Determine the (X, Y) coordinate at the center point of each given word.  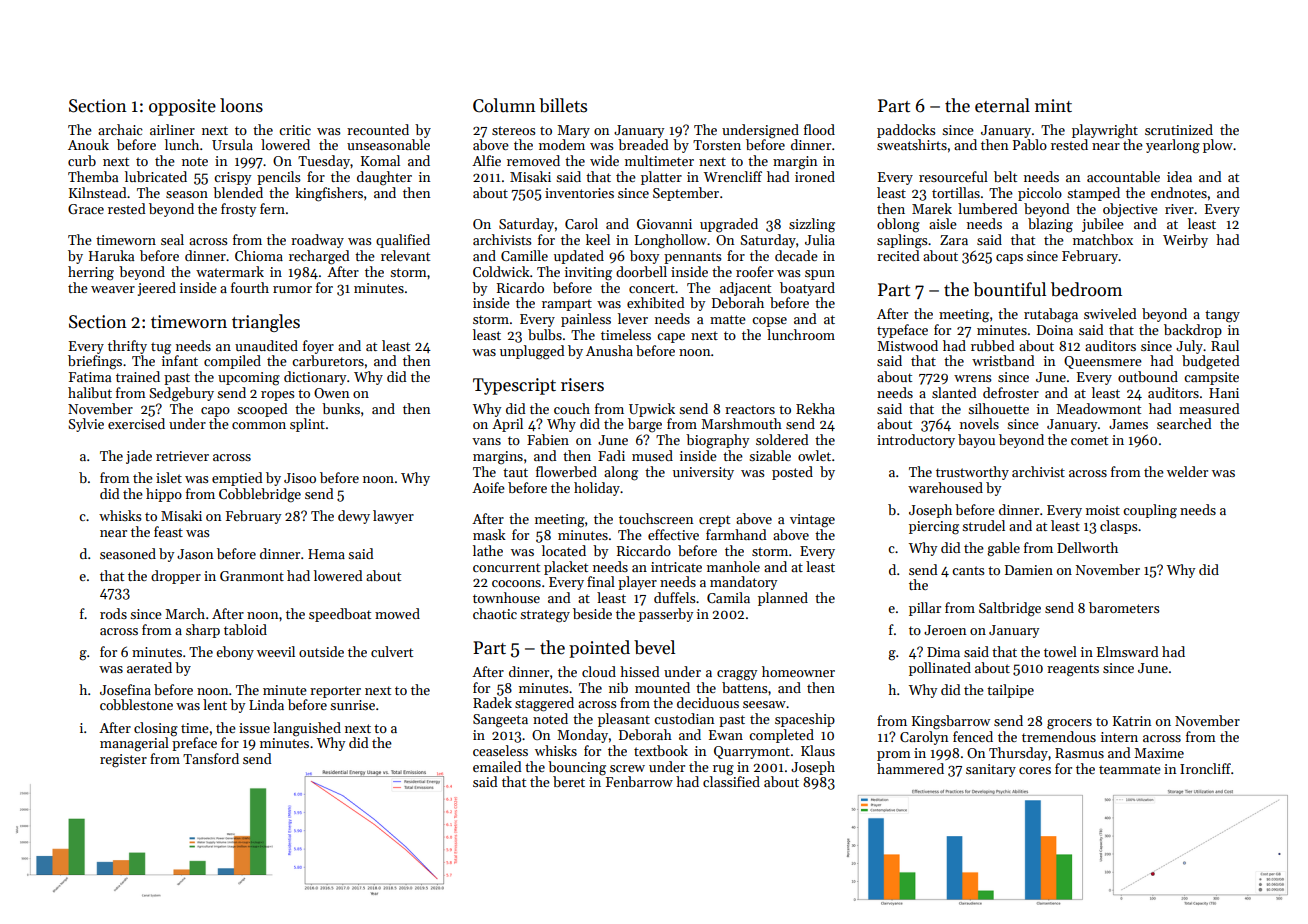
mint (1053, 106)
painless (586, 320)
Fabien (548, 439)
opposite (182, 107)
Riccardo (644, 550)
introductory (916, 441)
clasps (1119, 527)
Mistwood (907, 345)
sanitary (991, 770)
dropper (176, 577)
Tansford (211, 758)
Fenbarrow (639, 781)
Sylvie (86, 425)
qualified (403, 241)
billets (563, 105)
